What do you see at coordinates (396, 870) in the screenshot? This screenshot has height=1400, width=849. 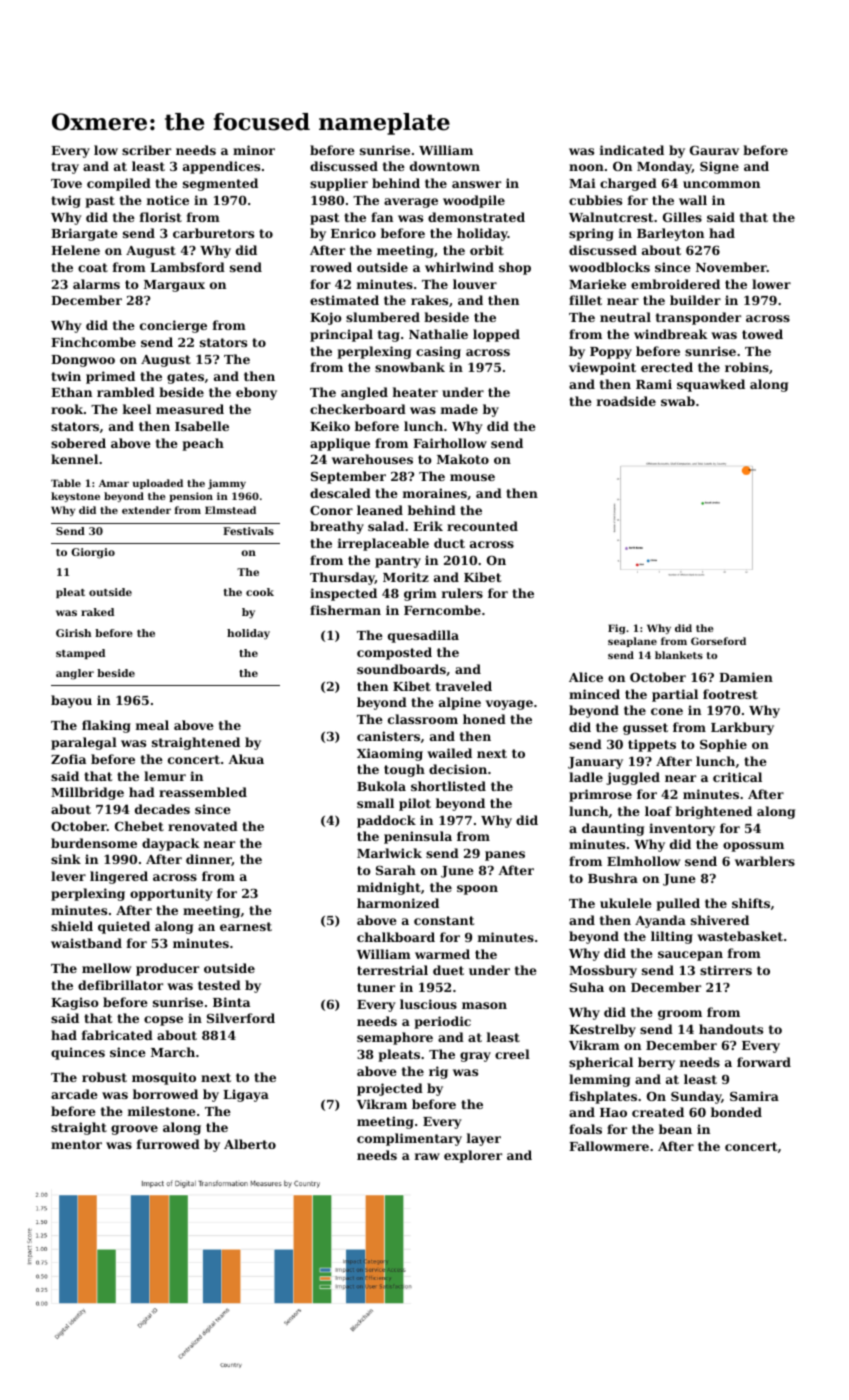 I see `Sarah` at bounding box center [396, 870].
